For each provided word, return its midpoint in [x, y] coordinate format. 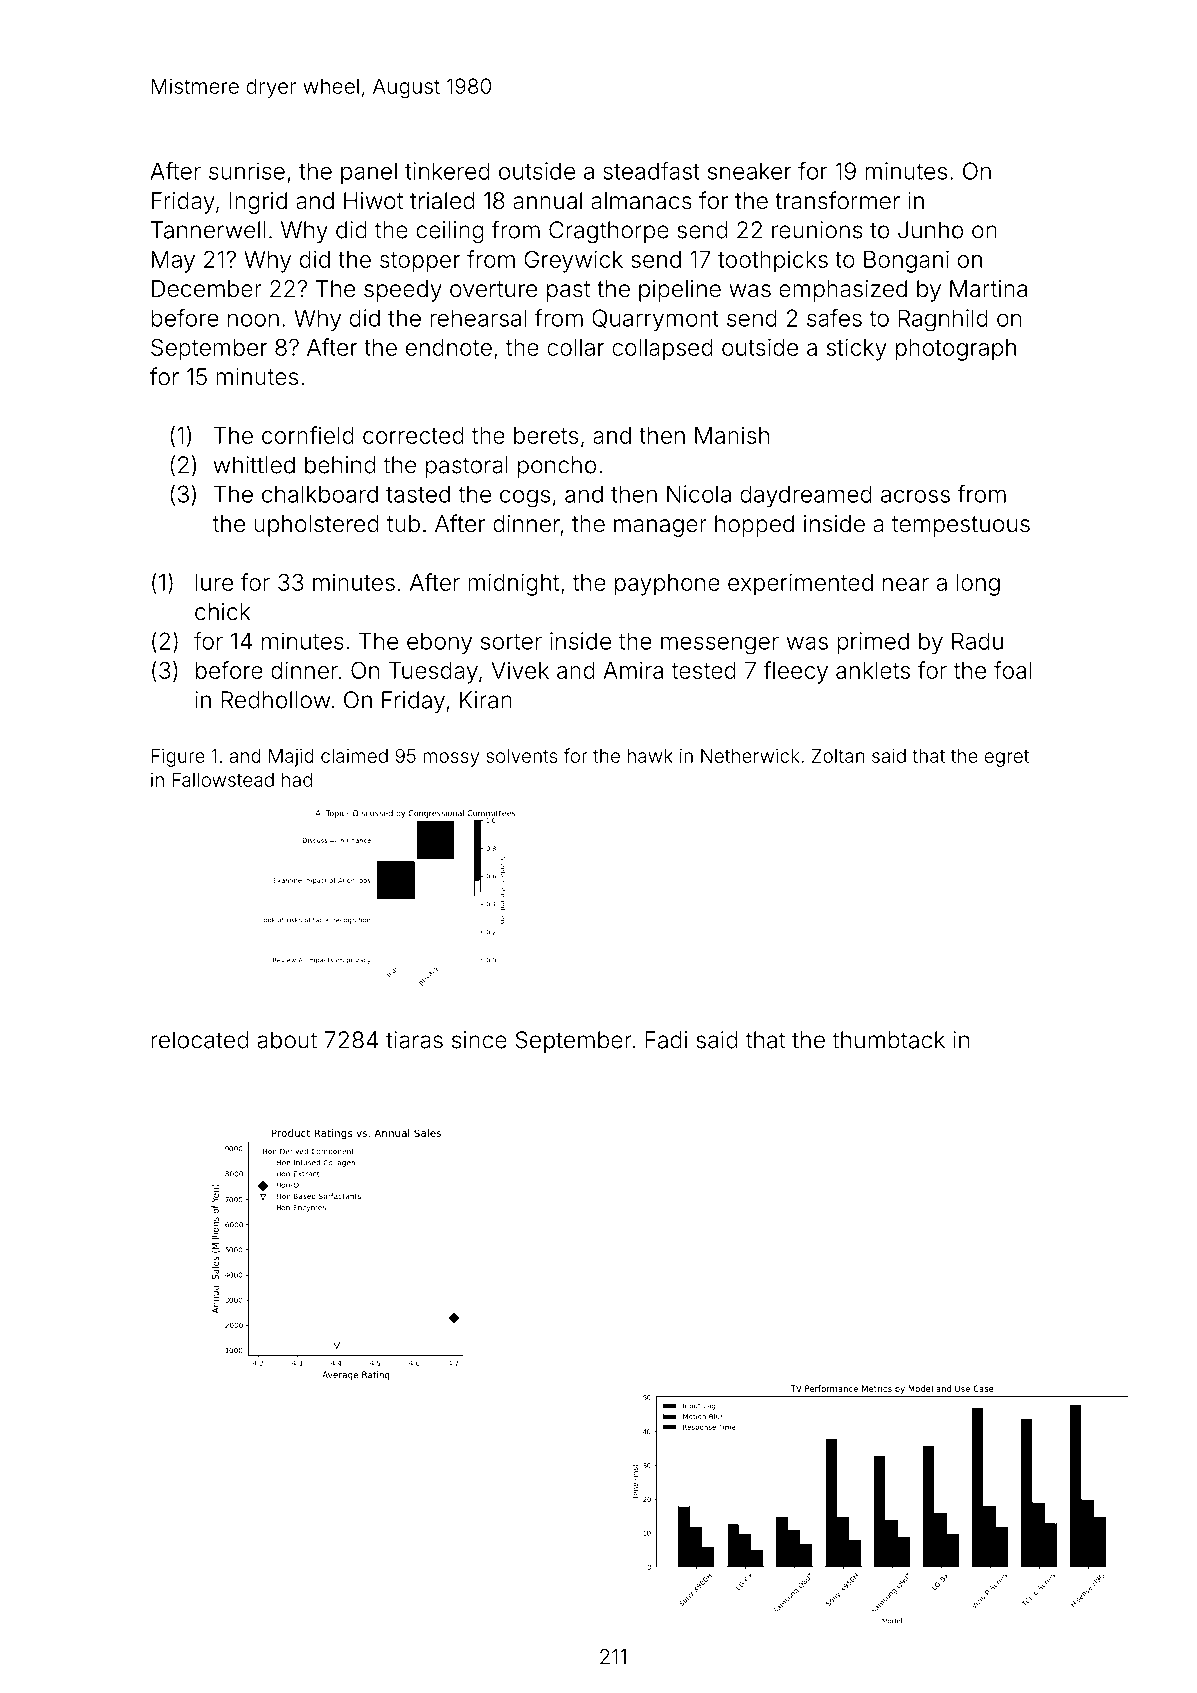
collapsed [662, 350]
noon [253, 320]
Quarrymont [655, 320]
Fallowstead [223, 780]
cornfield [308, 435]
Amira [633, 670]
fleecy [795, 672]
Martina [988, 289]
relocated [199, 1040]
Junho [930, 230]
